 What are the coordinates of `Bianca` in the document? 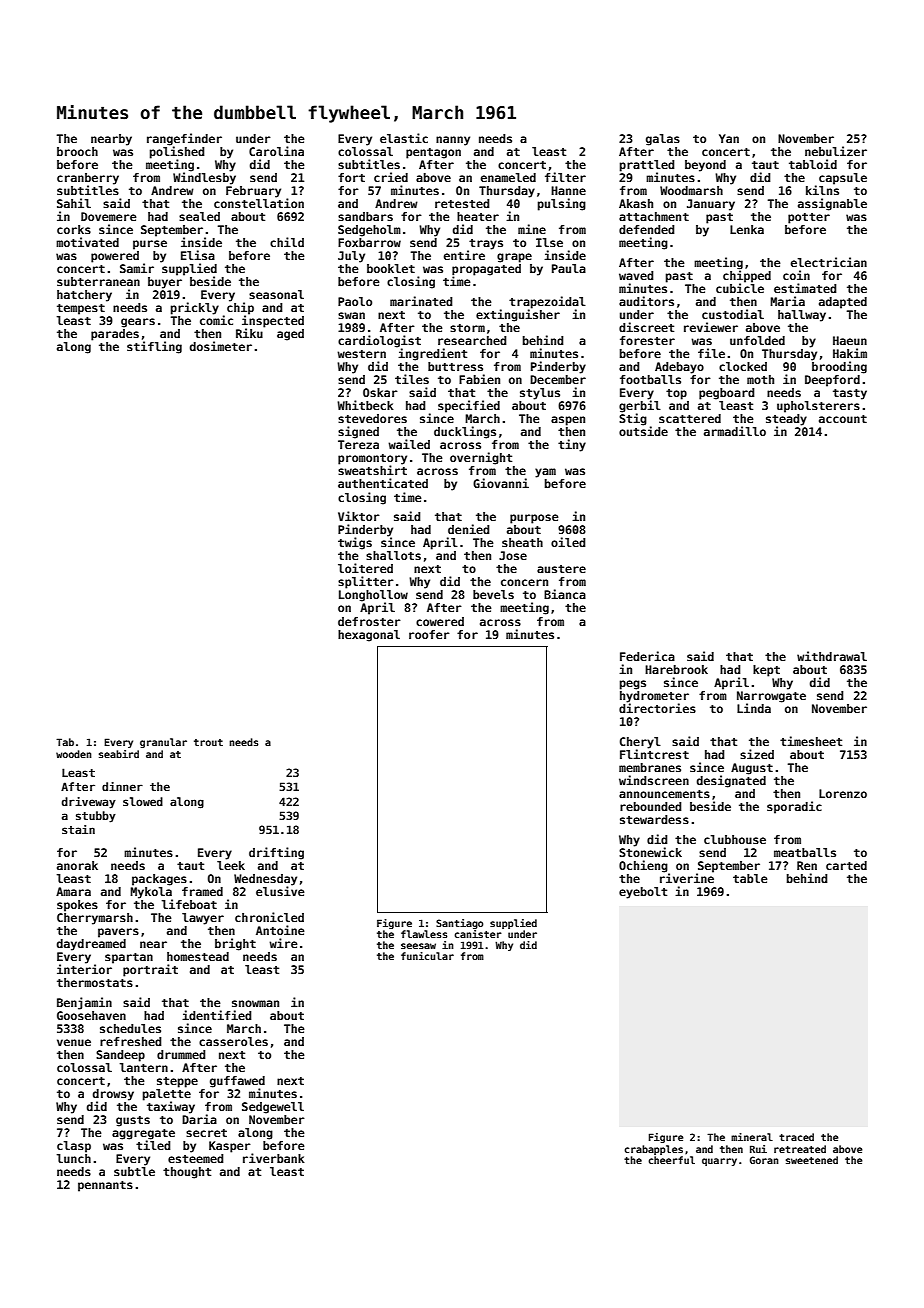 It's located at (565, 594).
